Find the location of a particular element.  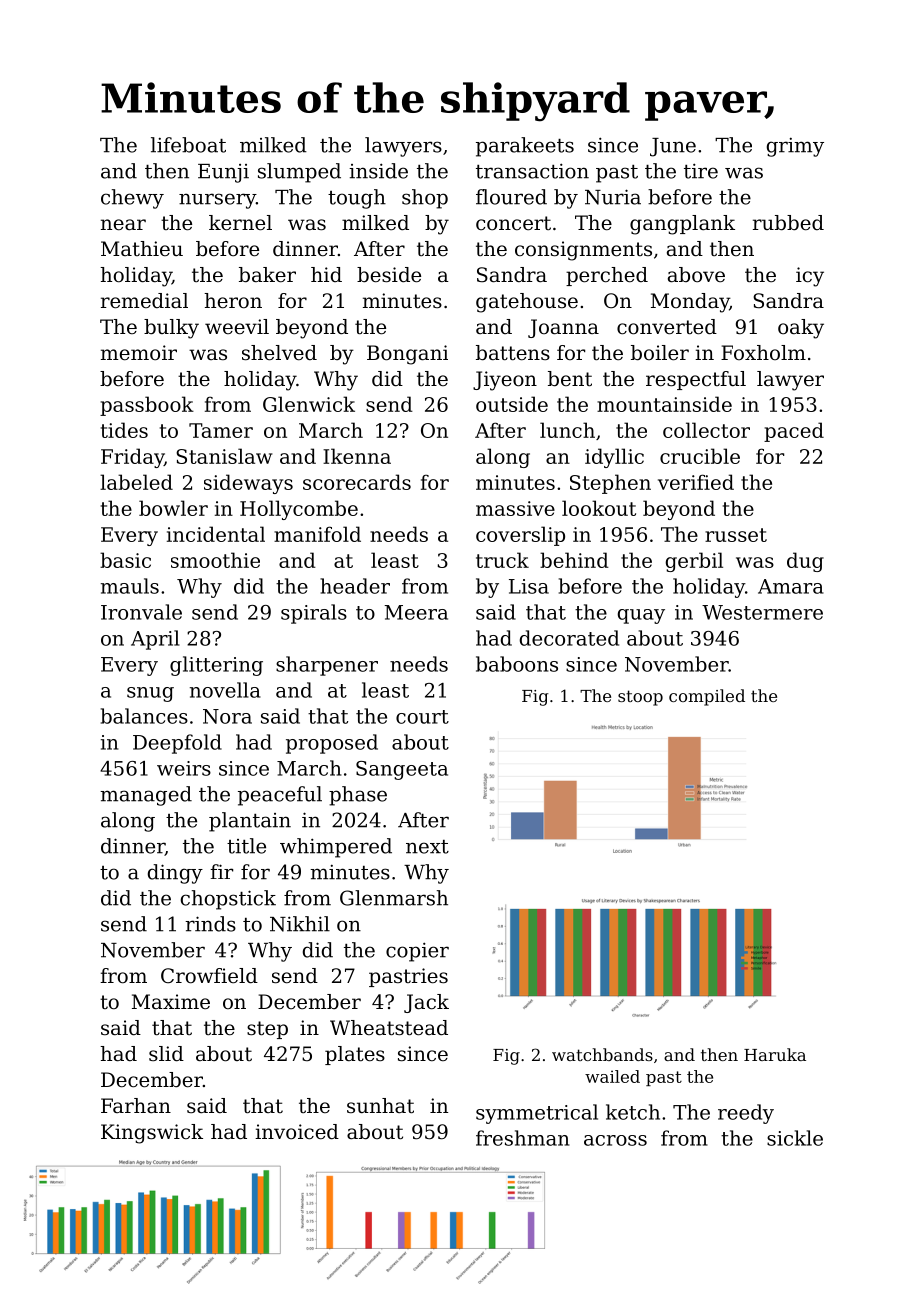

copier is located at coordinates (417, 952).
